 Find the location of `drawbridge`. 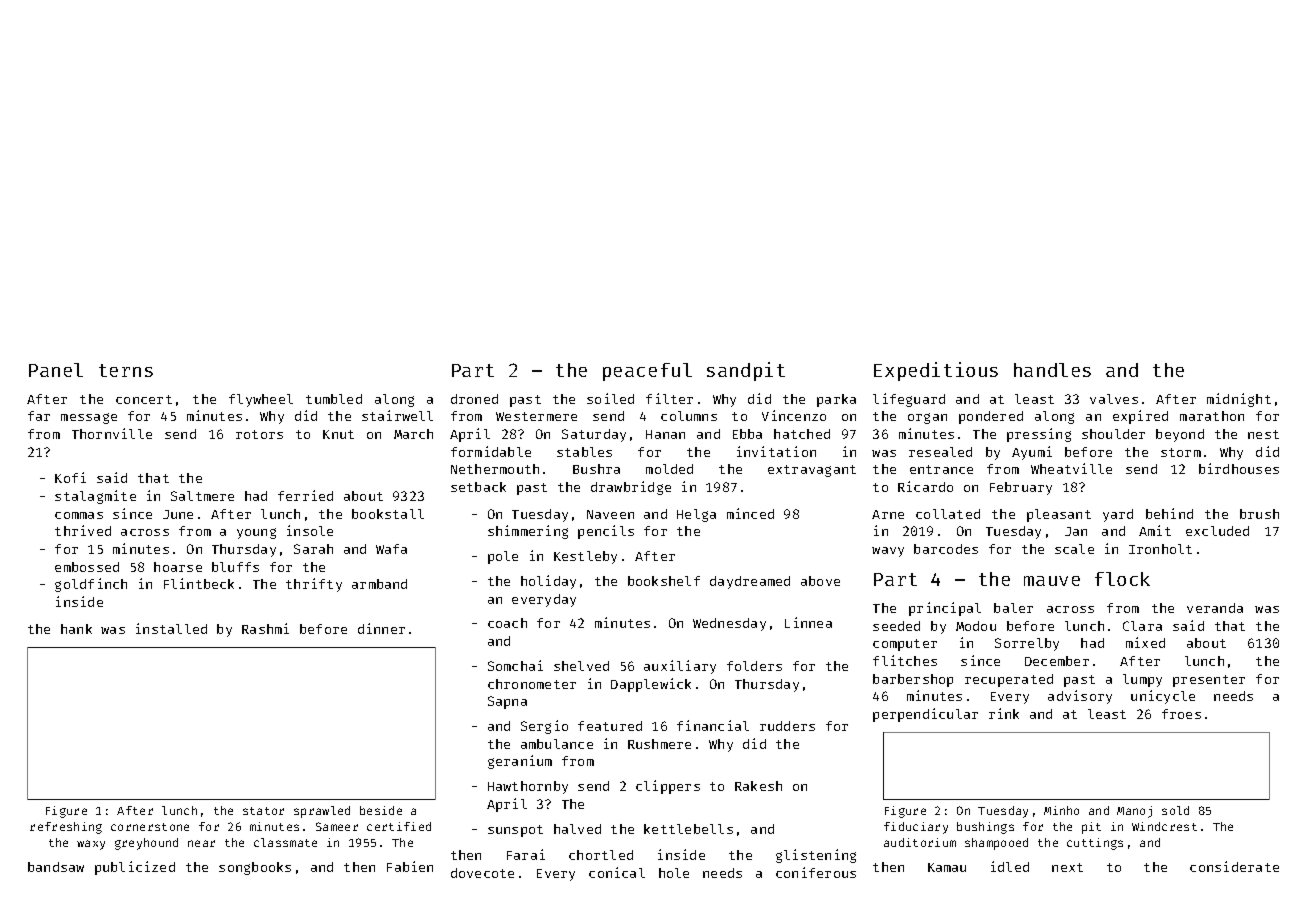

drawbridge is located at coordinates (631, 488).
